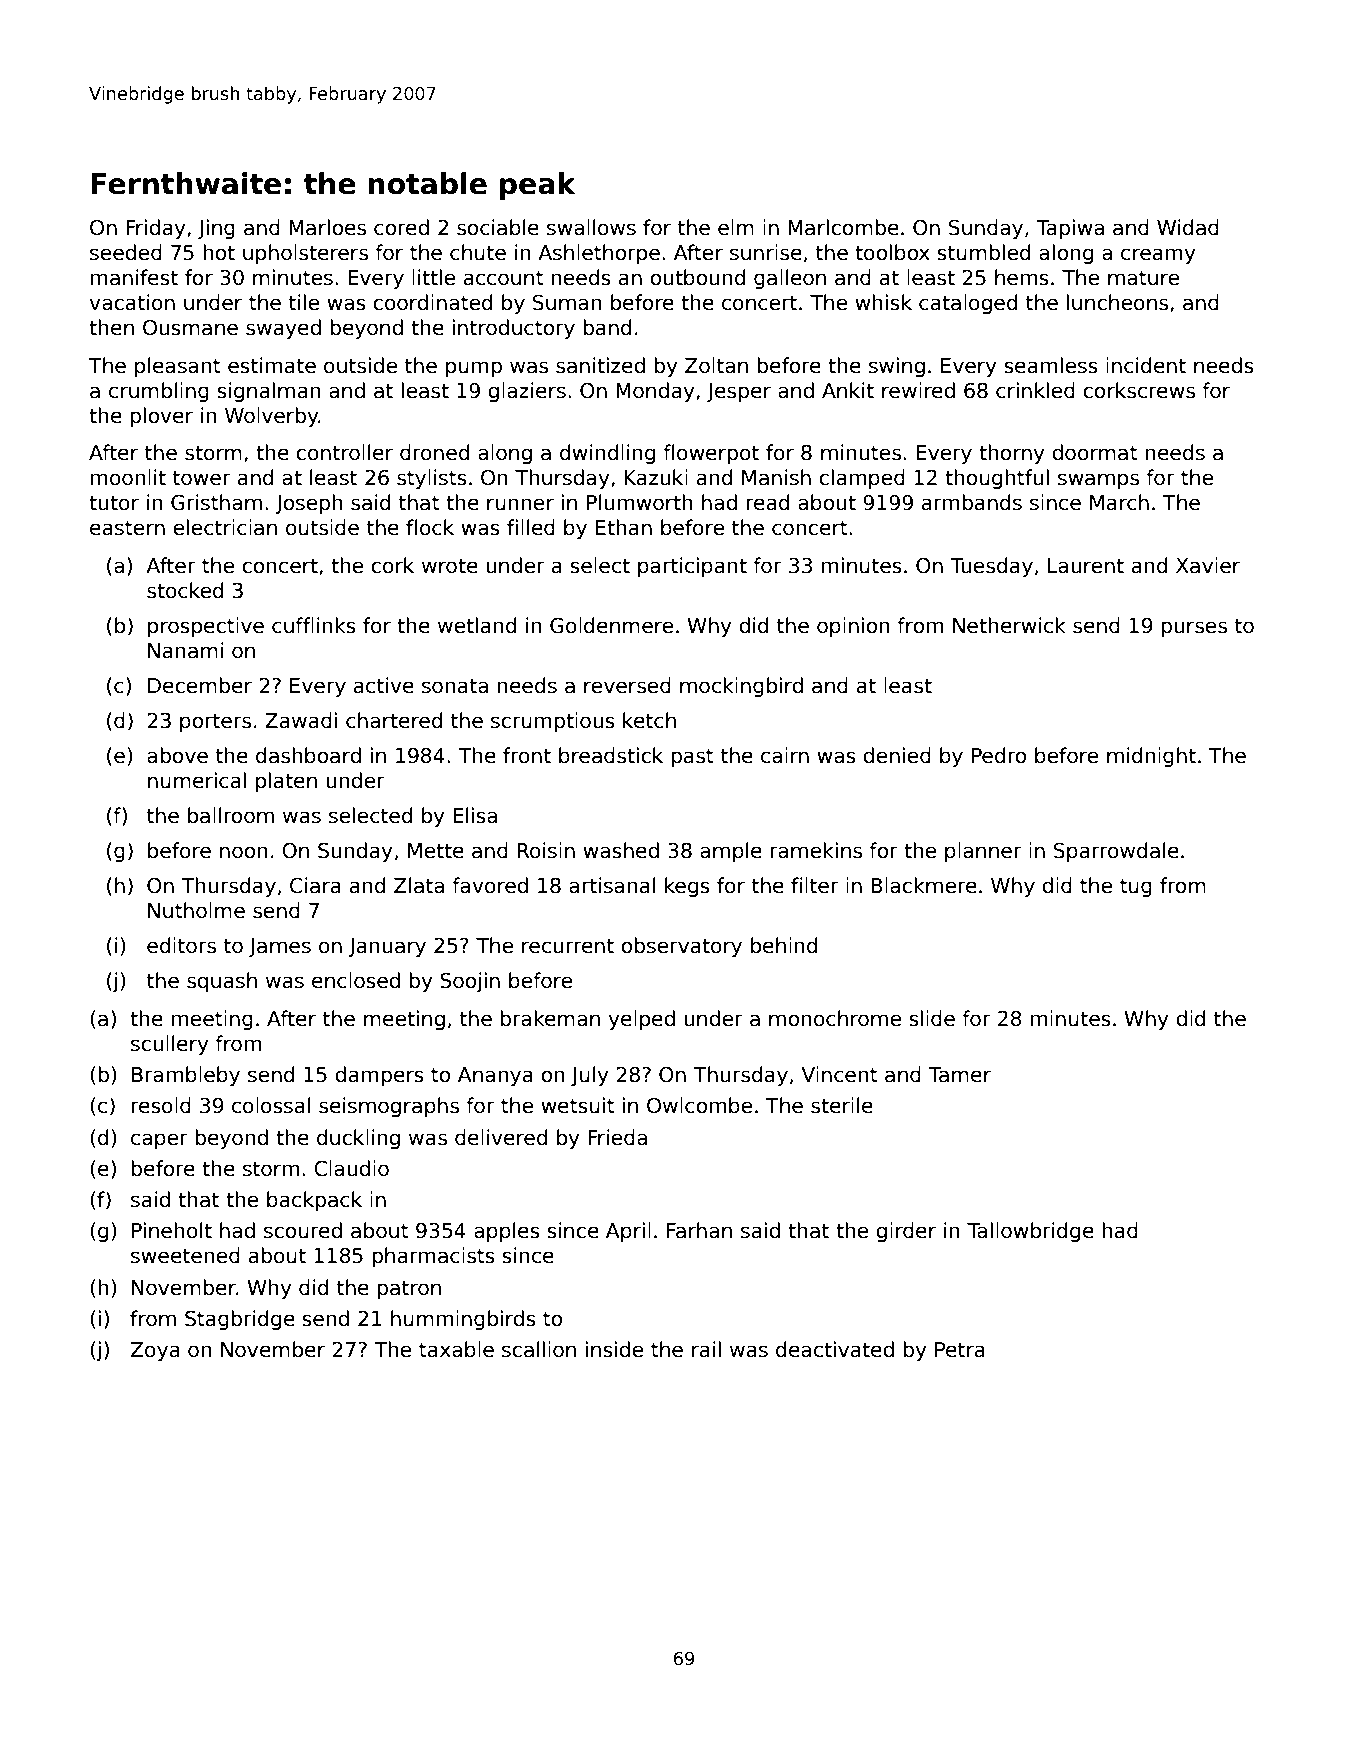  What do you see at coordinates (1116, 852) in the page?
I see `Sparrowdale` at bounding box center [1116, 852].
